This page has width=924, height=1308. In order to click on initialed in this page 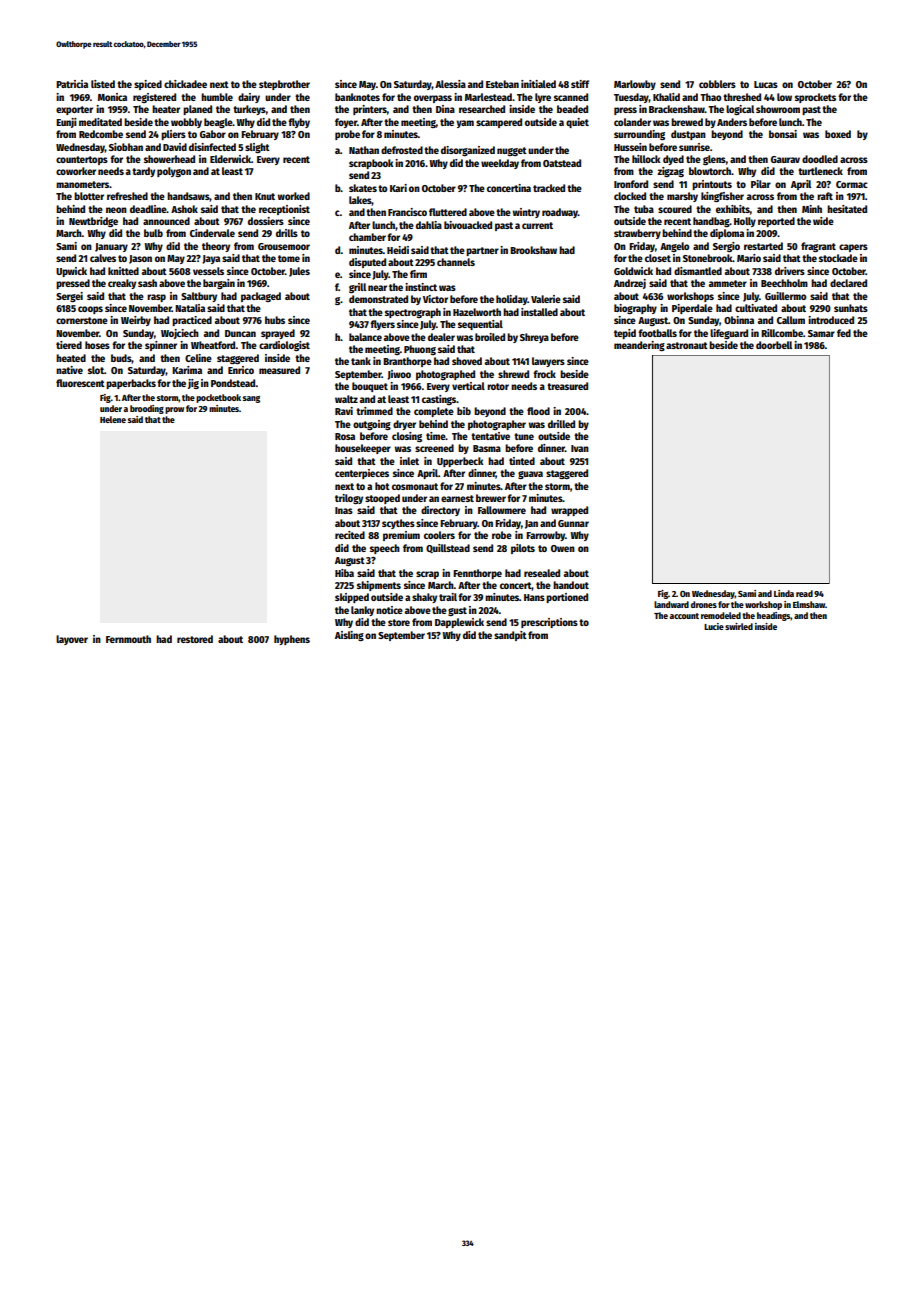, I will do `click(538, 84)`.
